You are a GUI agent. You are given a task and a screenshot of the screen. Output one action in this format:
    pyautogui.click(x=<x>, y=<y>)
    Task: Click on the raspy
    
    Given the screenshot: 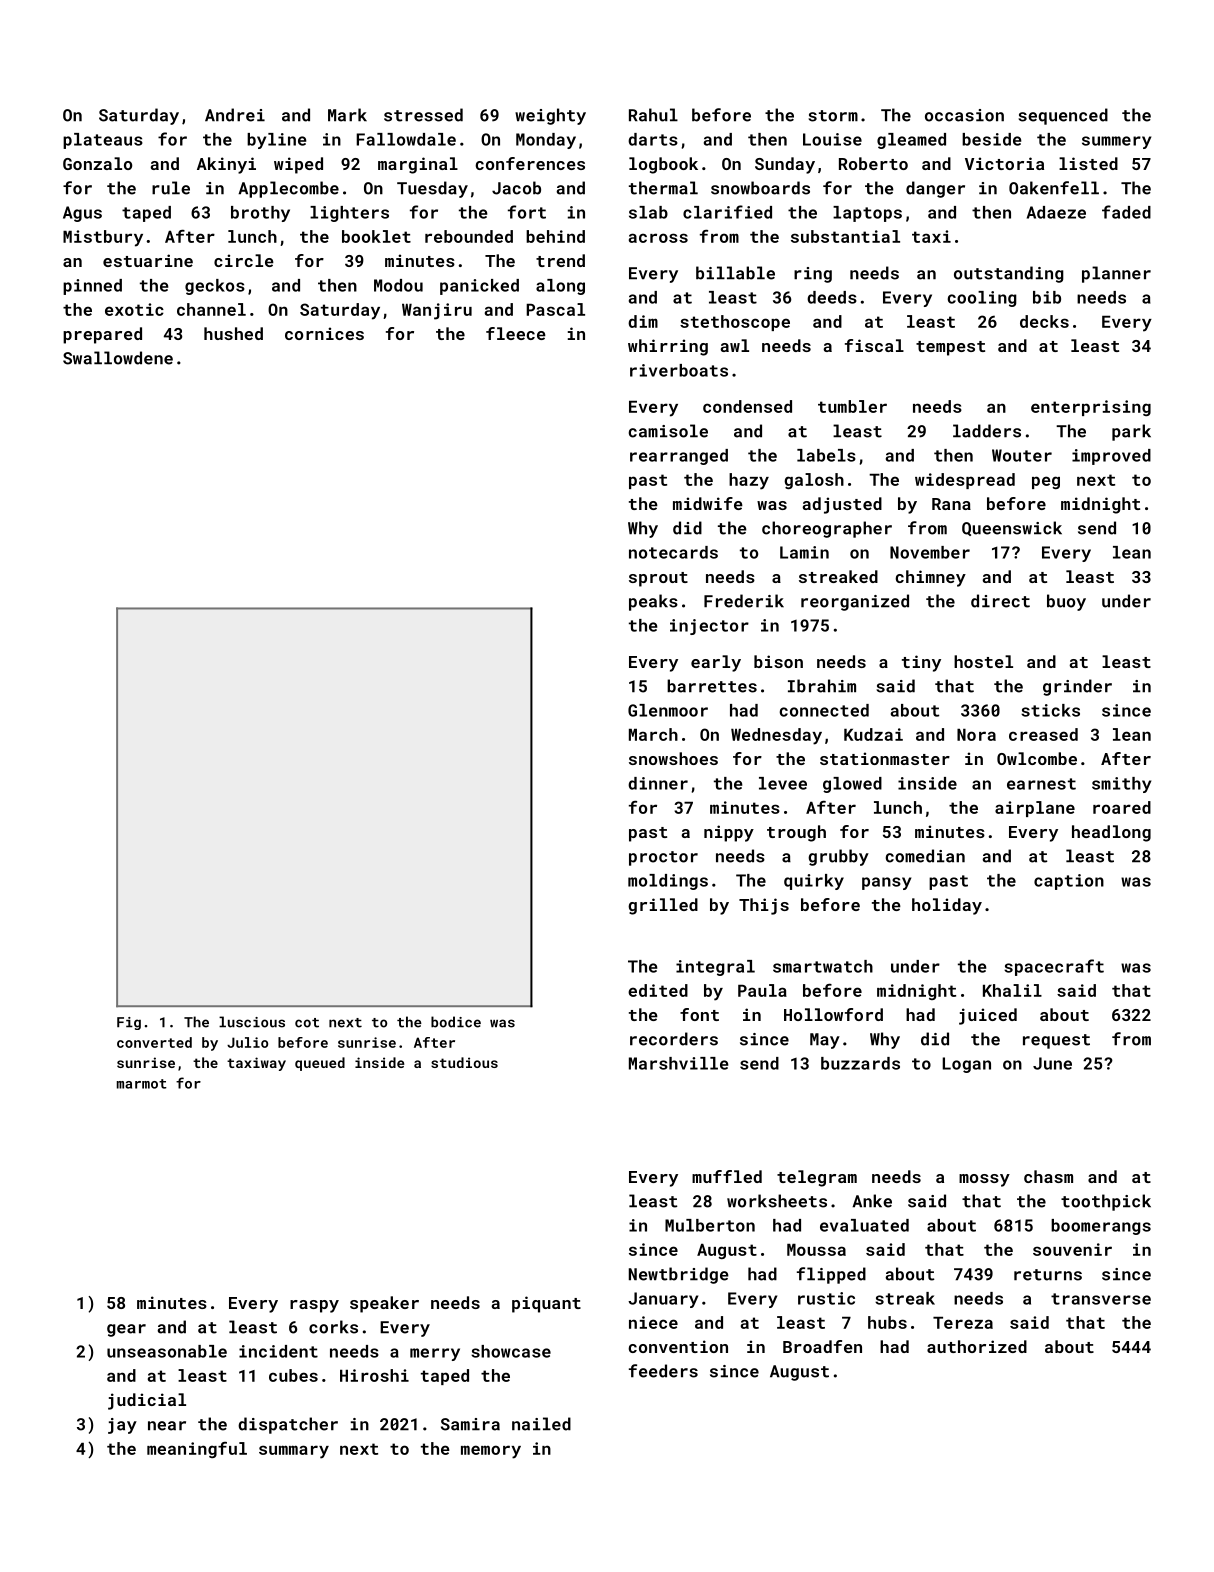 What is the action you would take?
    pyautogui.click(x=314, y=1306)
